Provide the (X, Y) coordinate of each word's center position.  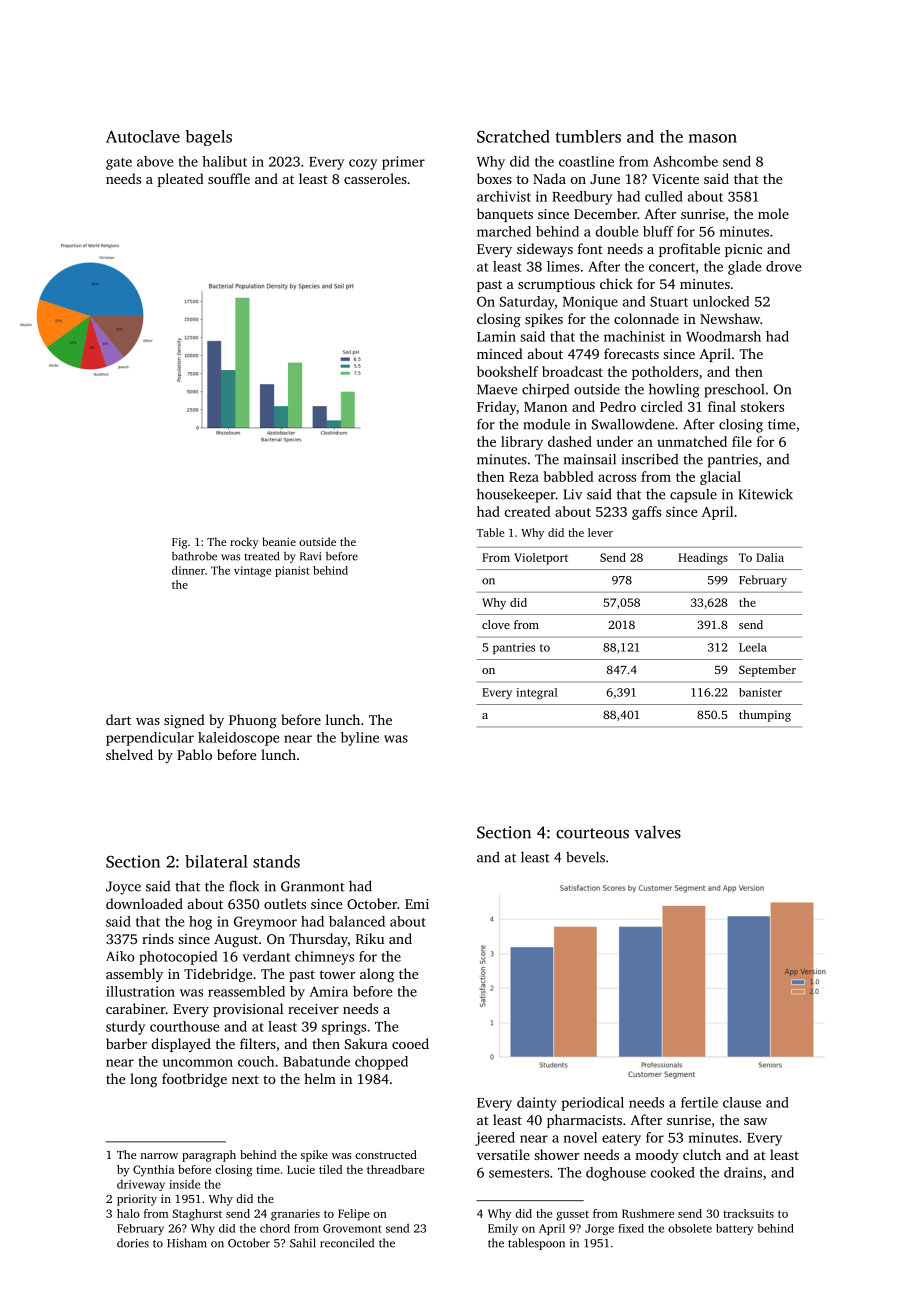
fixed (631, 1228)
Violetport (541, 559)
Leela (753, 647)
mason (713, 138)
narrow (159, 1156)
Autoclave (143, 136)
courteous (592, 833)
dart (118, 719)
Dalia (770, 557)
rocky (244, 543)
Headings (703, 559)
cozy (363, 164)
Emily (503, 1229)
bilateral (216, 861)
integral (537, 694)
